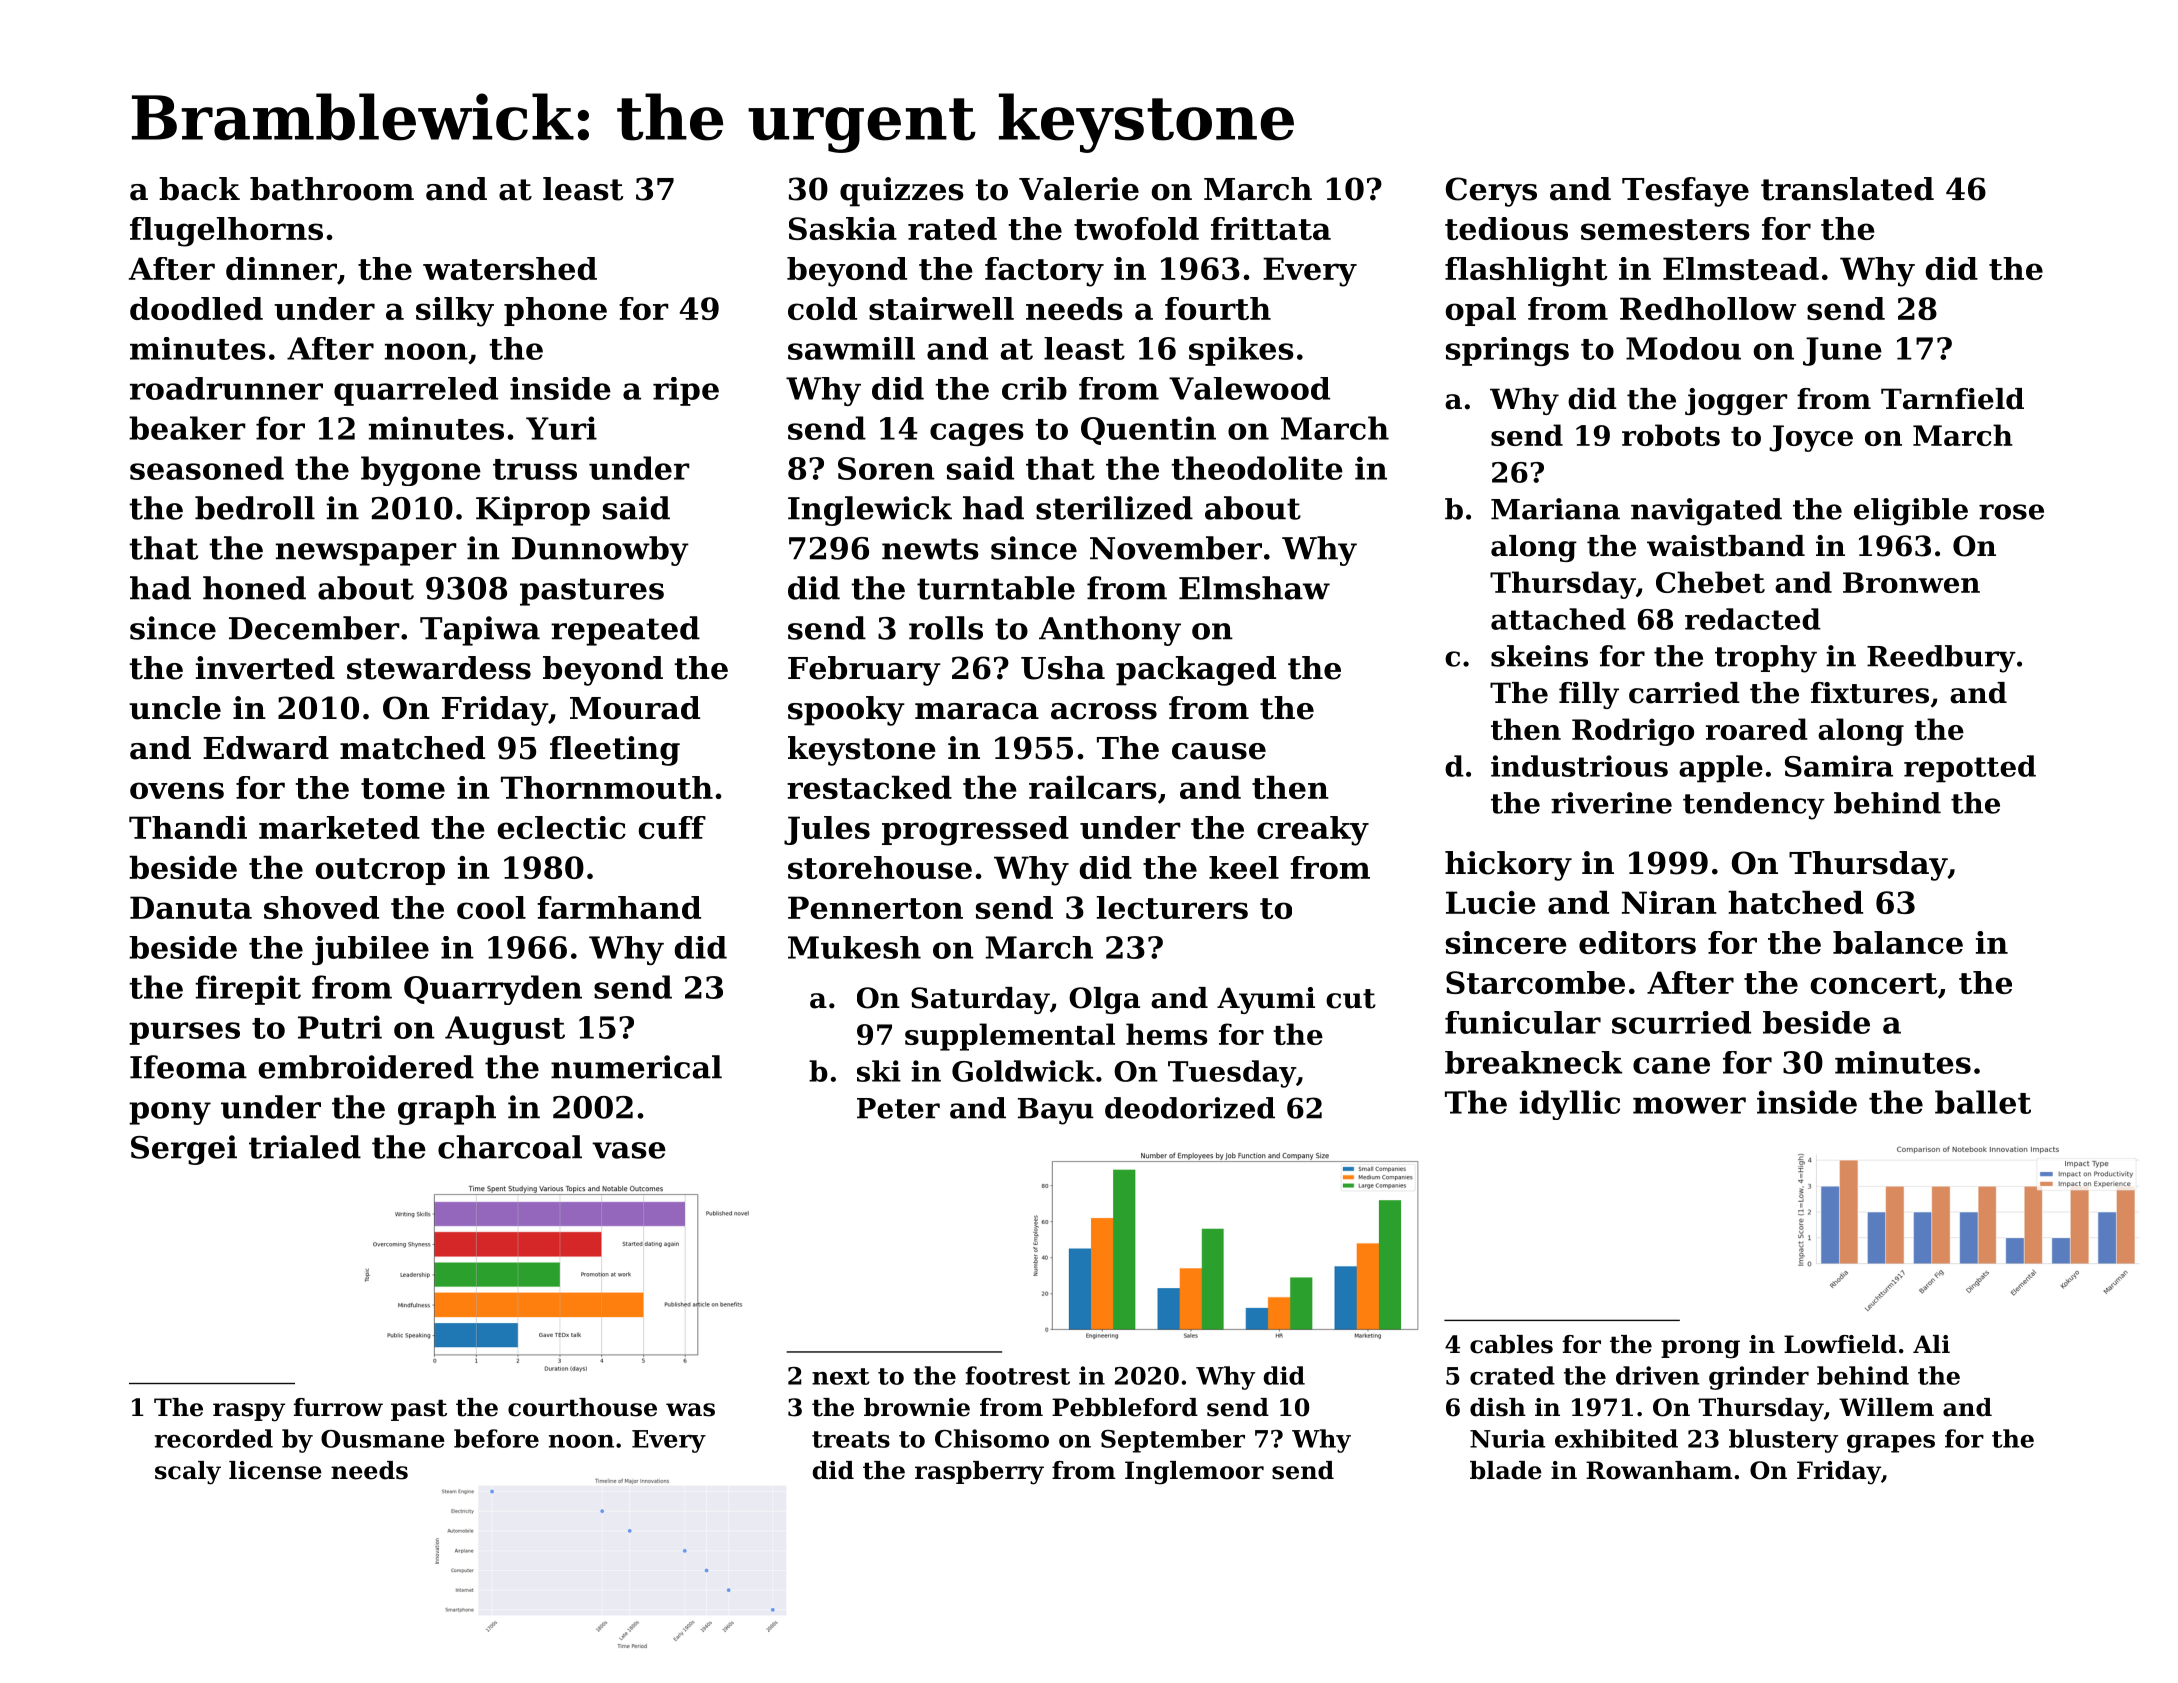  Describe the element at coordinates (902, 192) in the screenshot. I see `quizzes` at that location.
